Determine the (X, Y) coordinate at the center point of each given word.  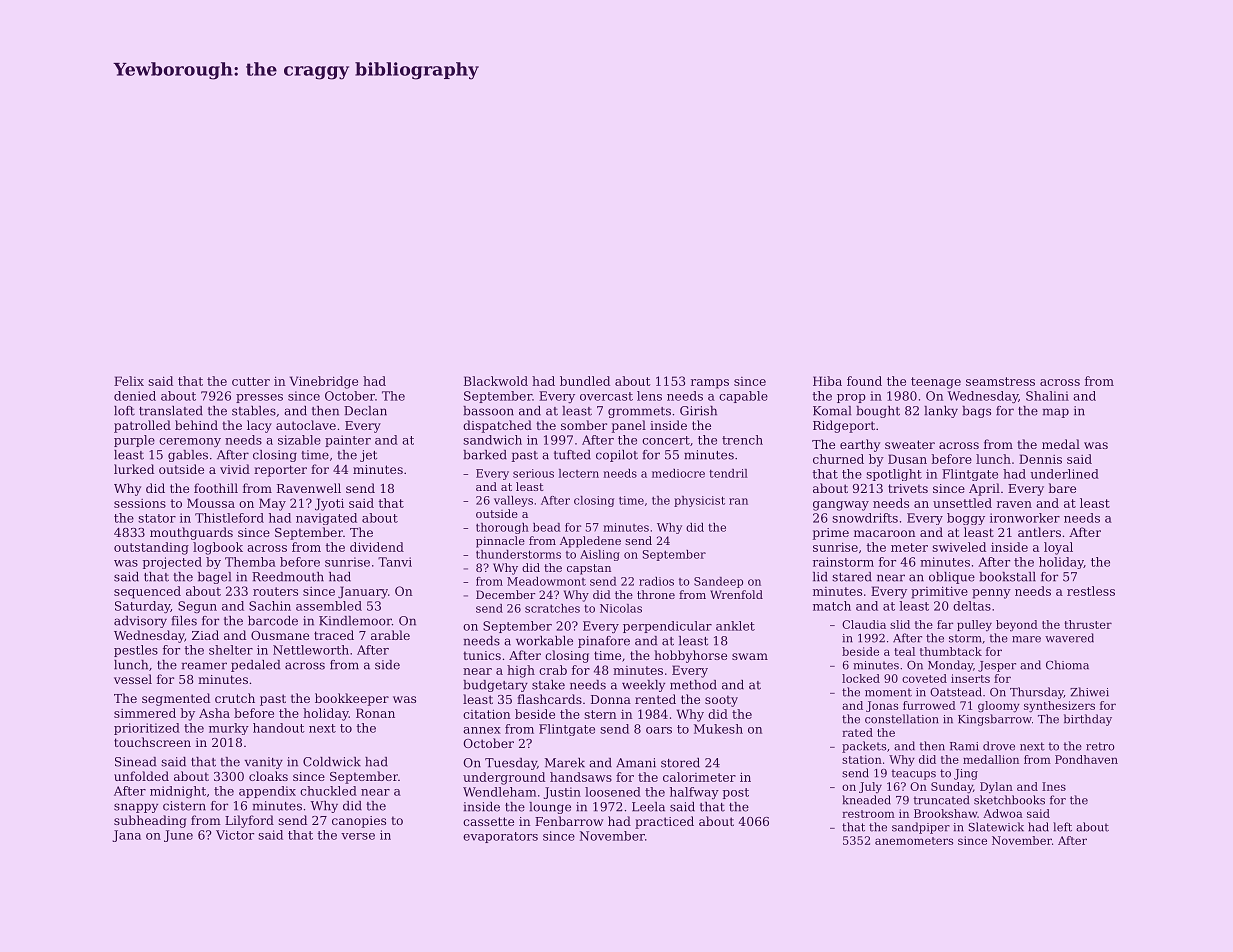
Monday (950, 666)
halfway (694, 793)
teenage (936, 383)
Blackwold (496, 381)
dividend (377, 547)
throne (656, 594)
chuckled (328, 791)
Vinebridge (324, 382)
